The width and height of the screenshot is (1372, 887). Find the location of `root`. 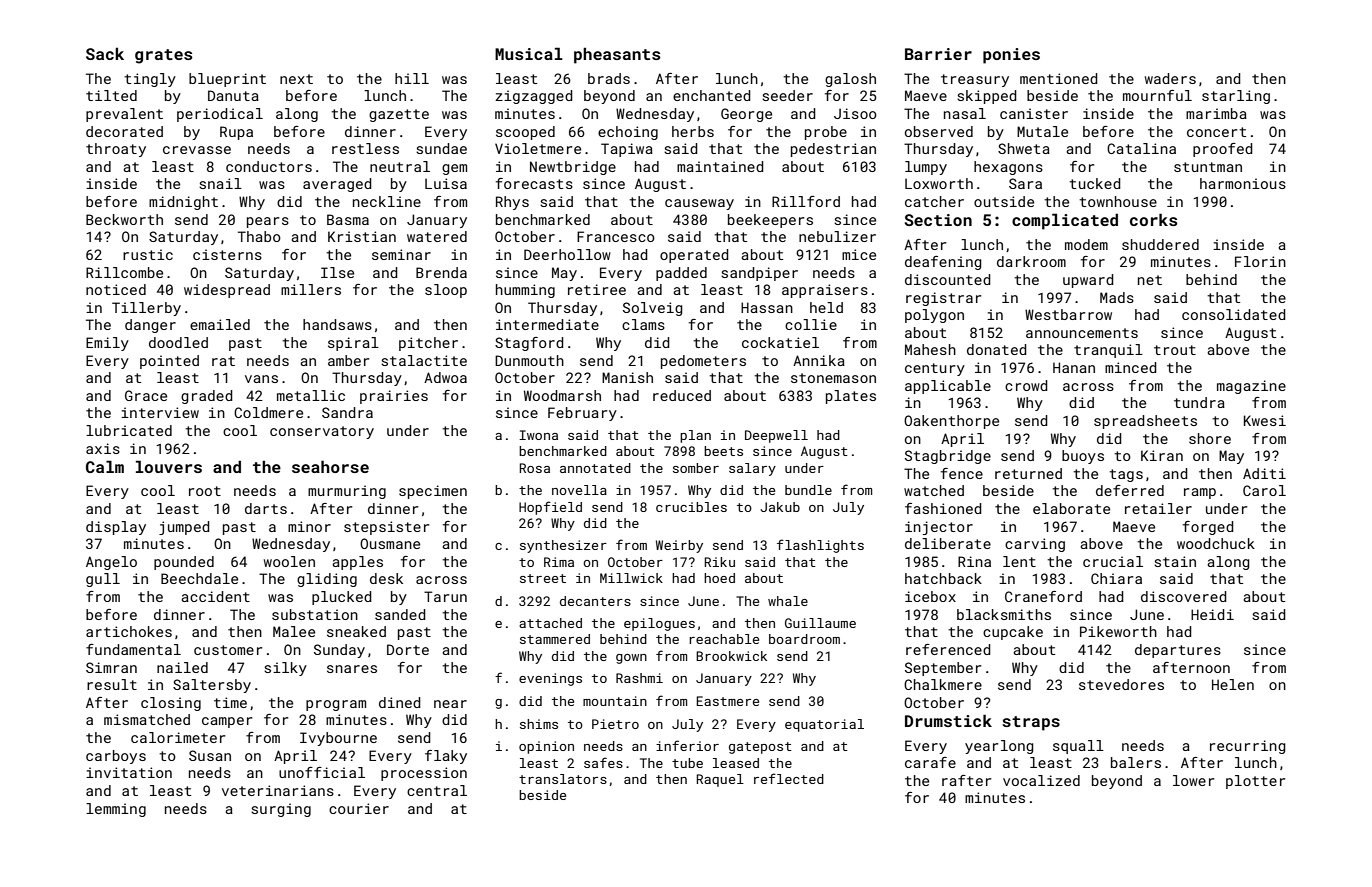

root is located at coordinates (205, 491).
